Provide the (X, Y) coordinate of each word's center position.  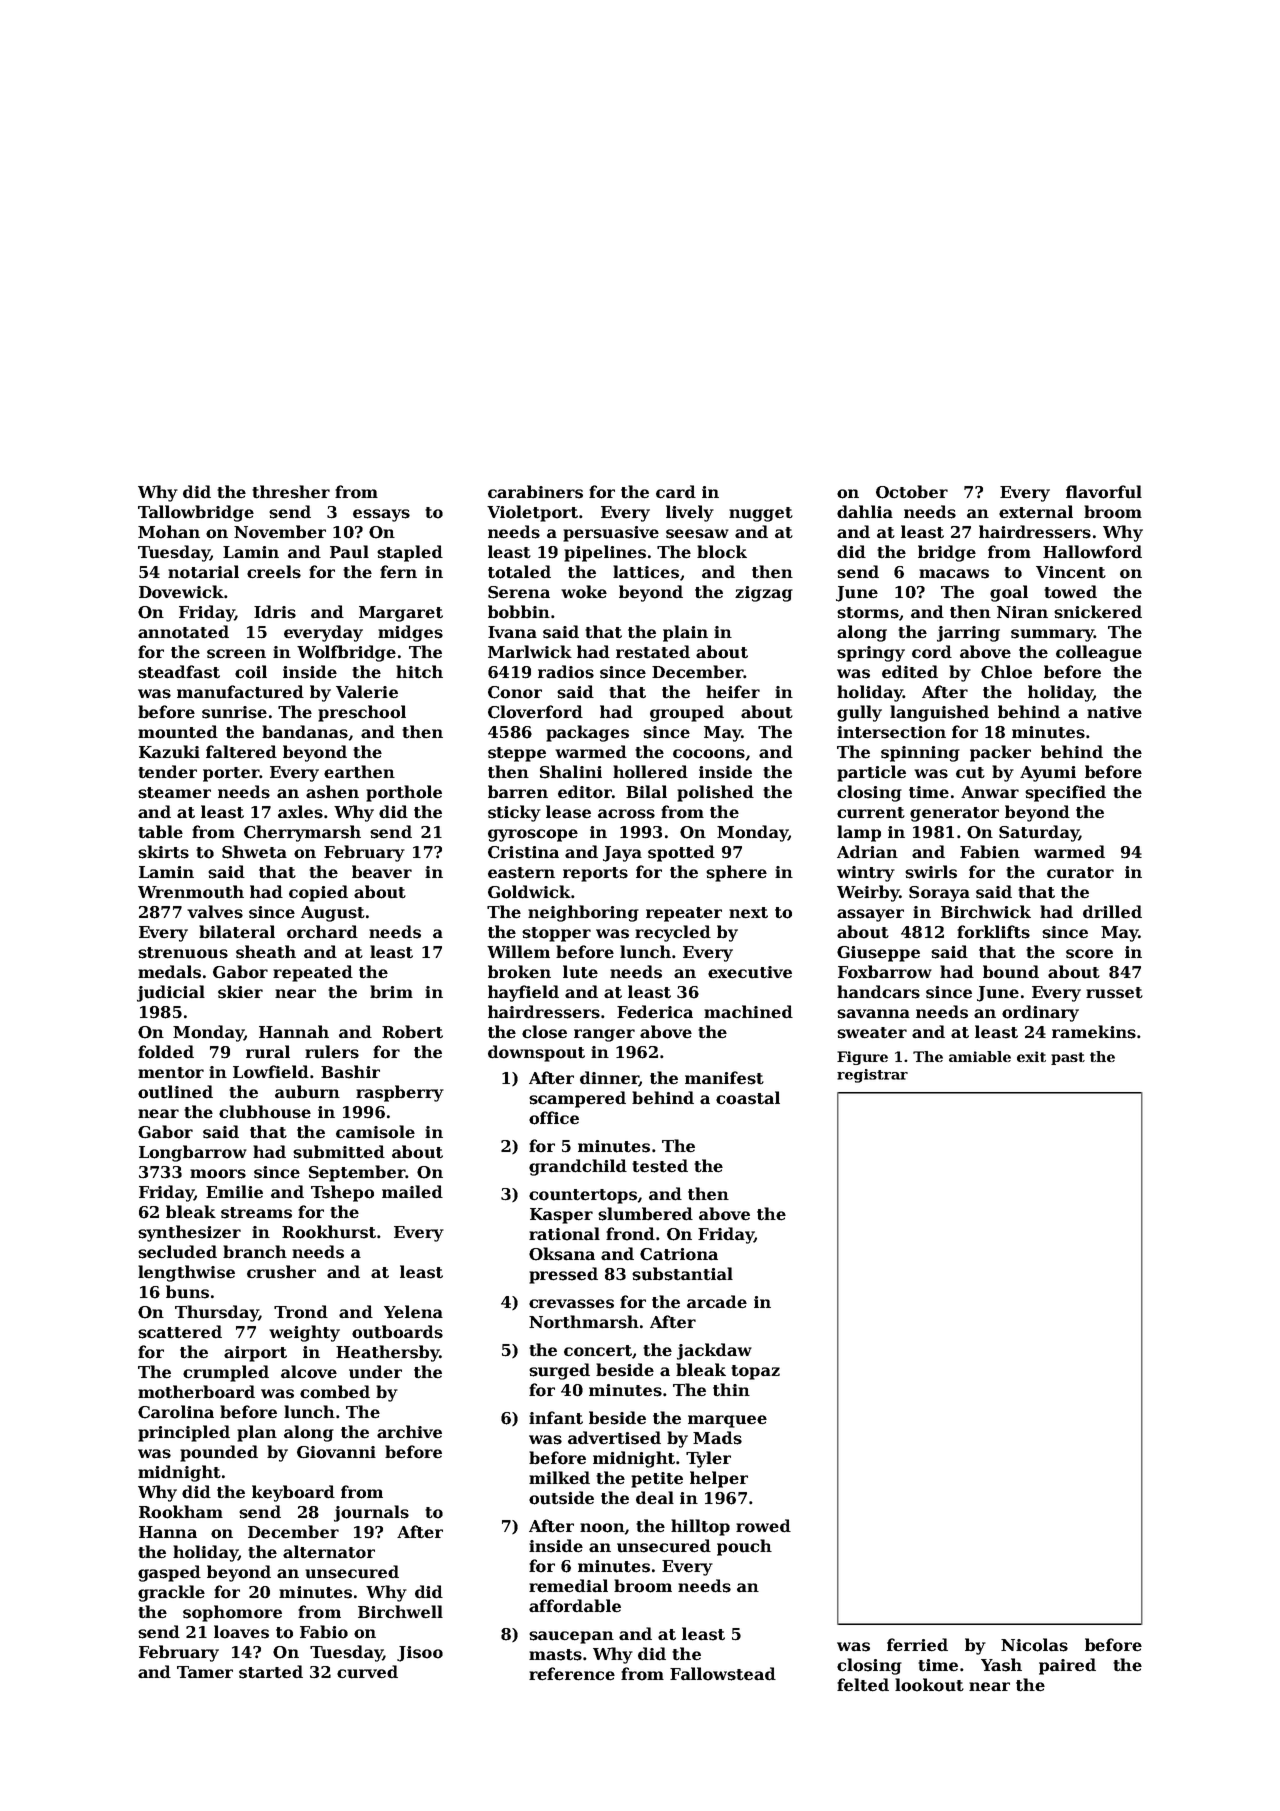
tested (660, 1166)
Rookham (181, 1512)
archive (409, 1432)
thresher (291, 492)
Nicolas (1034, 1645)
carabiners (535, 492)
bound (1011, 972)
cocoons (709, 754)
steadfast (179, 672)
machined (748, 1012)
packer (1000, 753)
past (1068, 1058)
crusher (281, 1272)
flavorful (1104, 492)
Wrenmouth (191, 892)
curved (367, 1672)
